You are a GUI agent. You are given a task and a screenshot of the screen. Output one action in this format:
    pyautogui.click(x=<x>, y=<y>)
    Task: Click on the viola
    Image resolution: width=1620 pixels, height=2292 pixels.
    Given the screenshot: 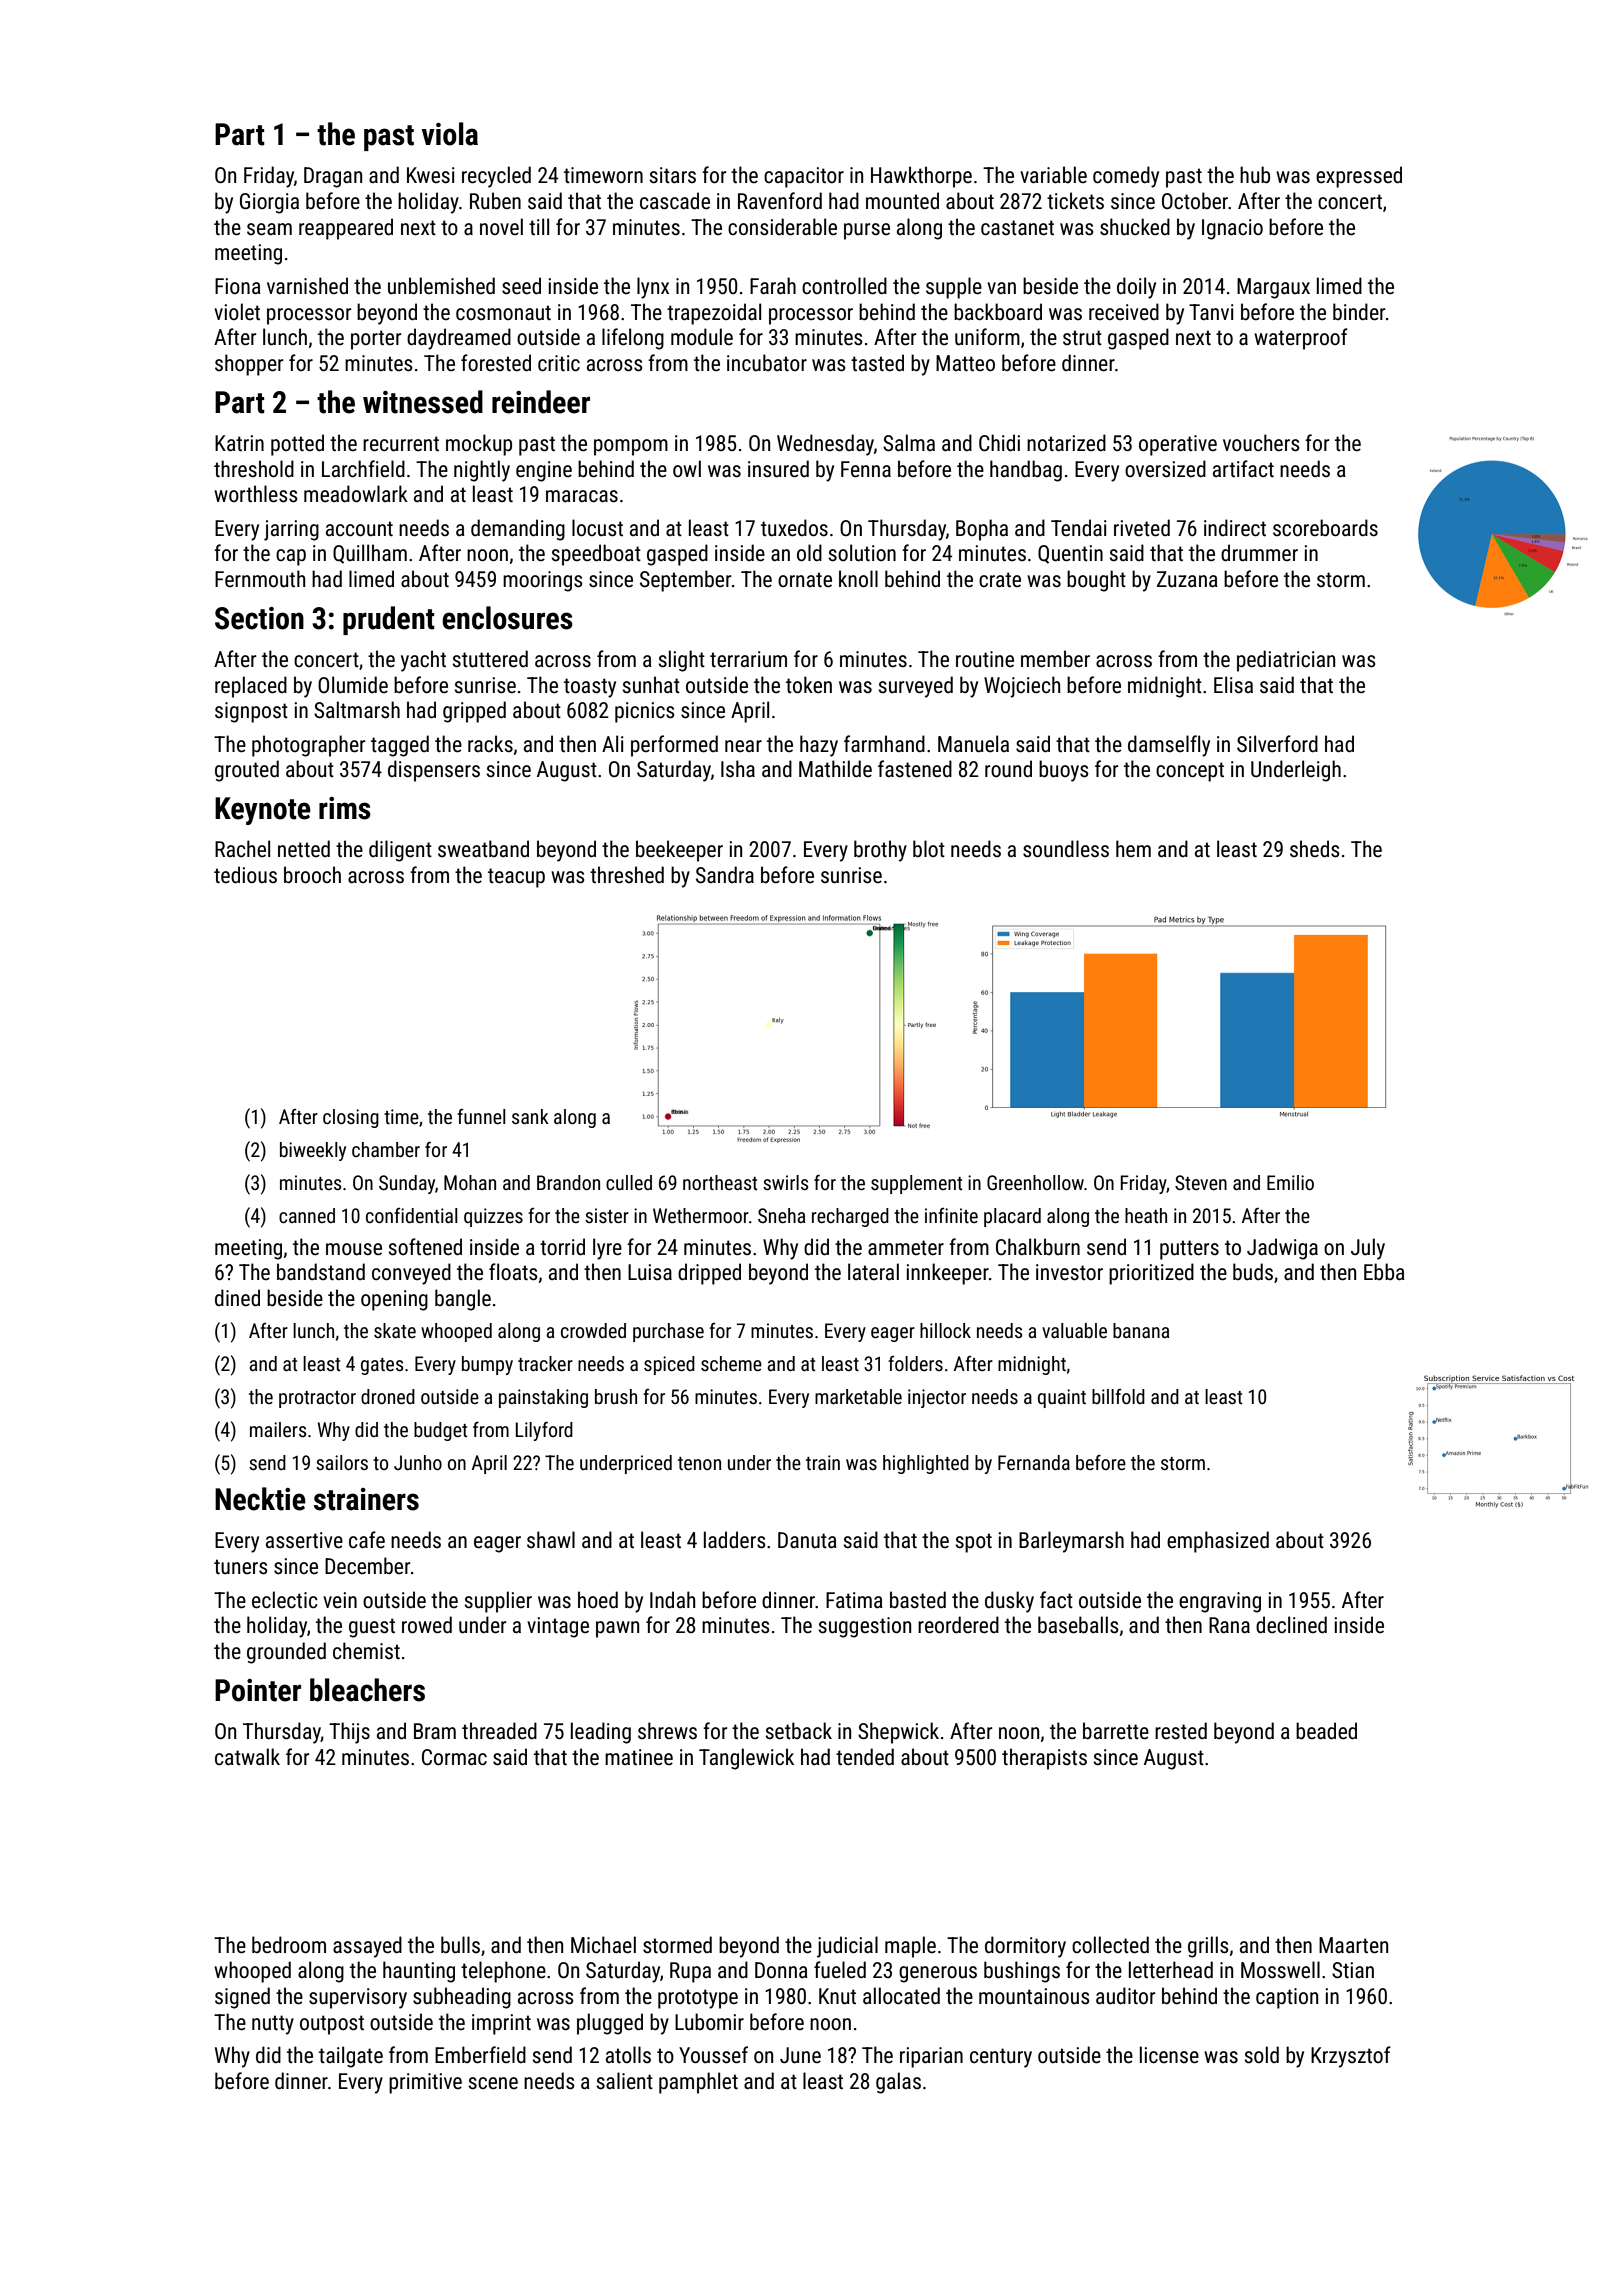 What is the action you would take?
    pyautogui.click(x=450, y=134)
